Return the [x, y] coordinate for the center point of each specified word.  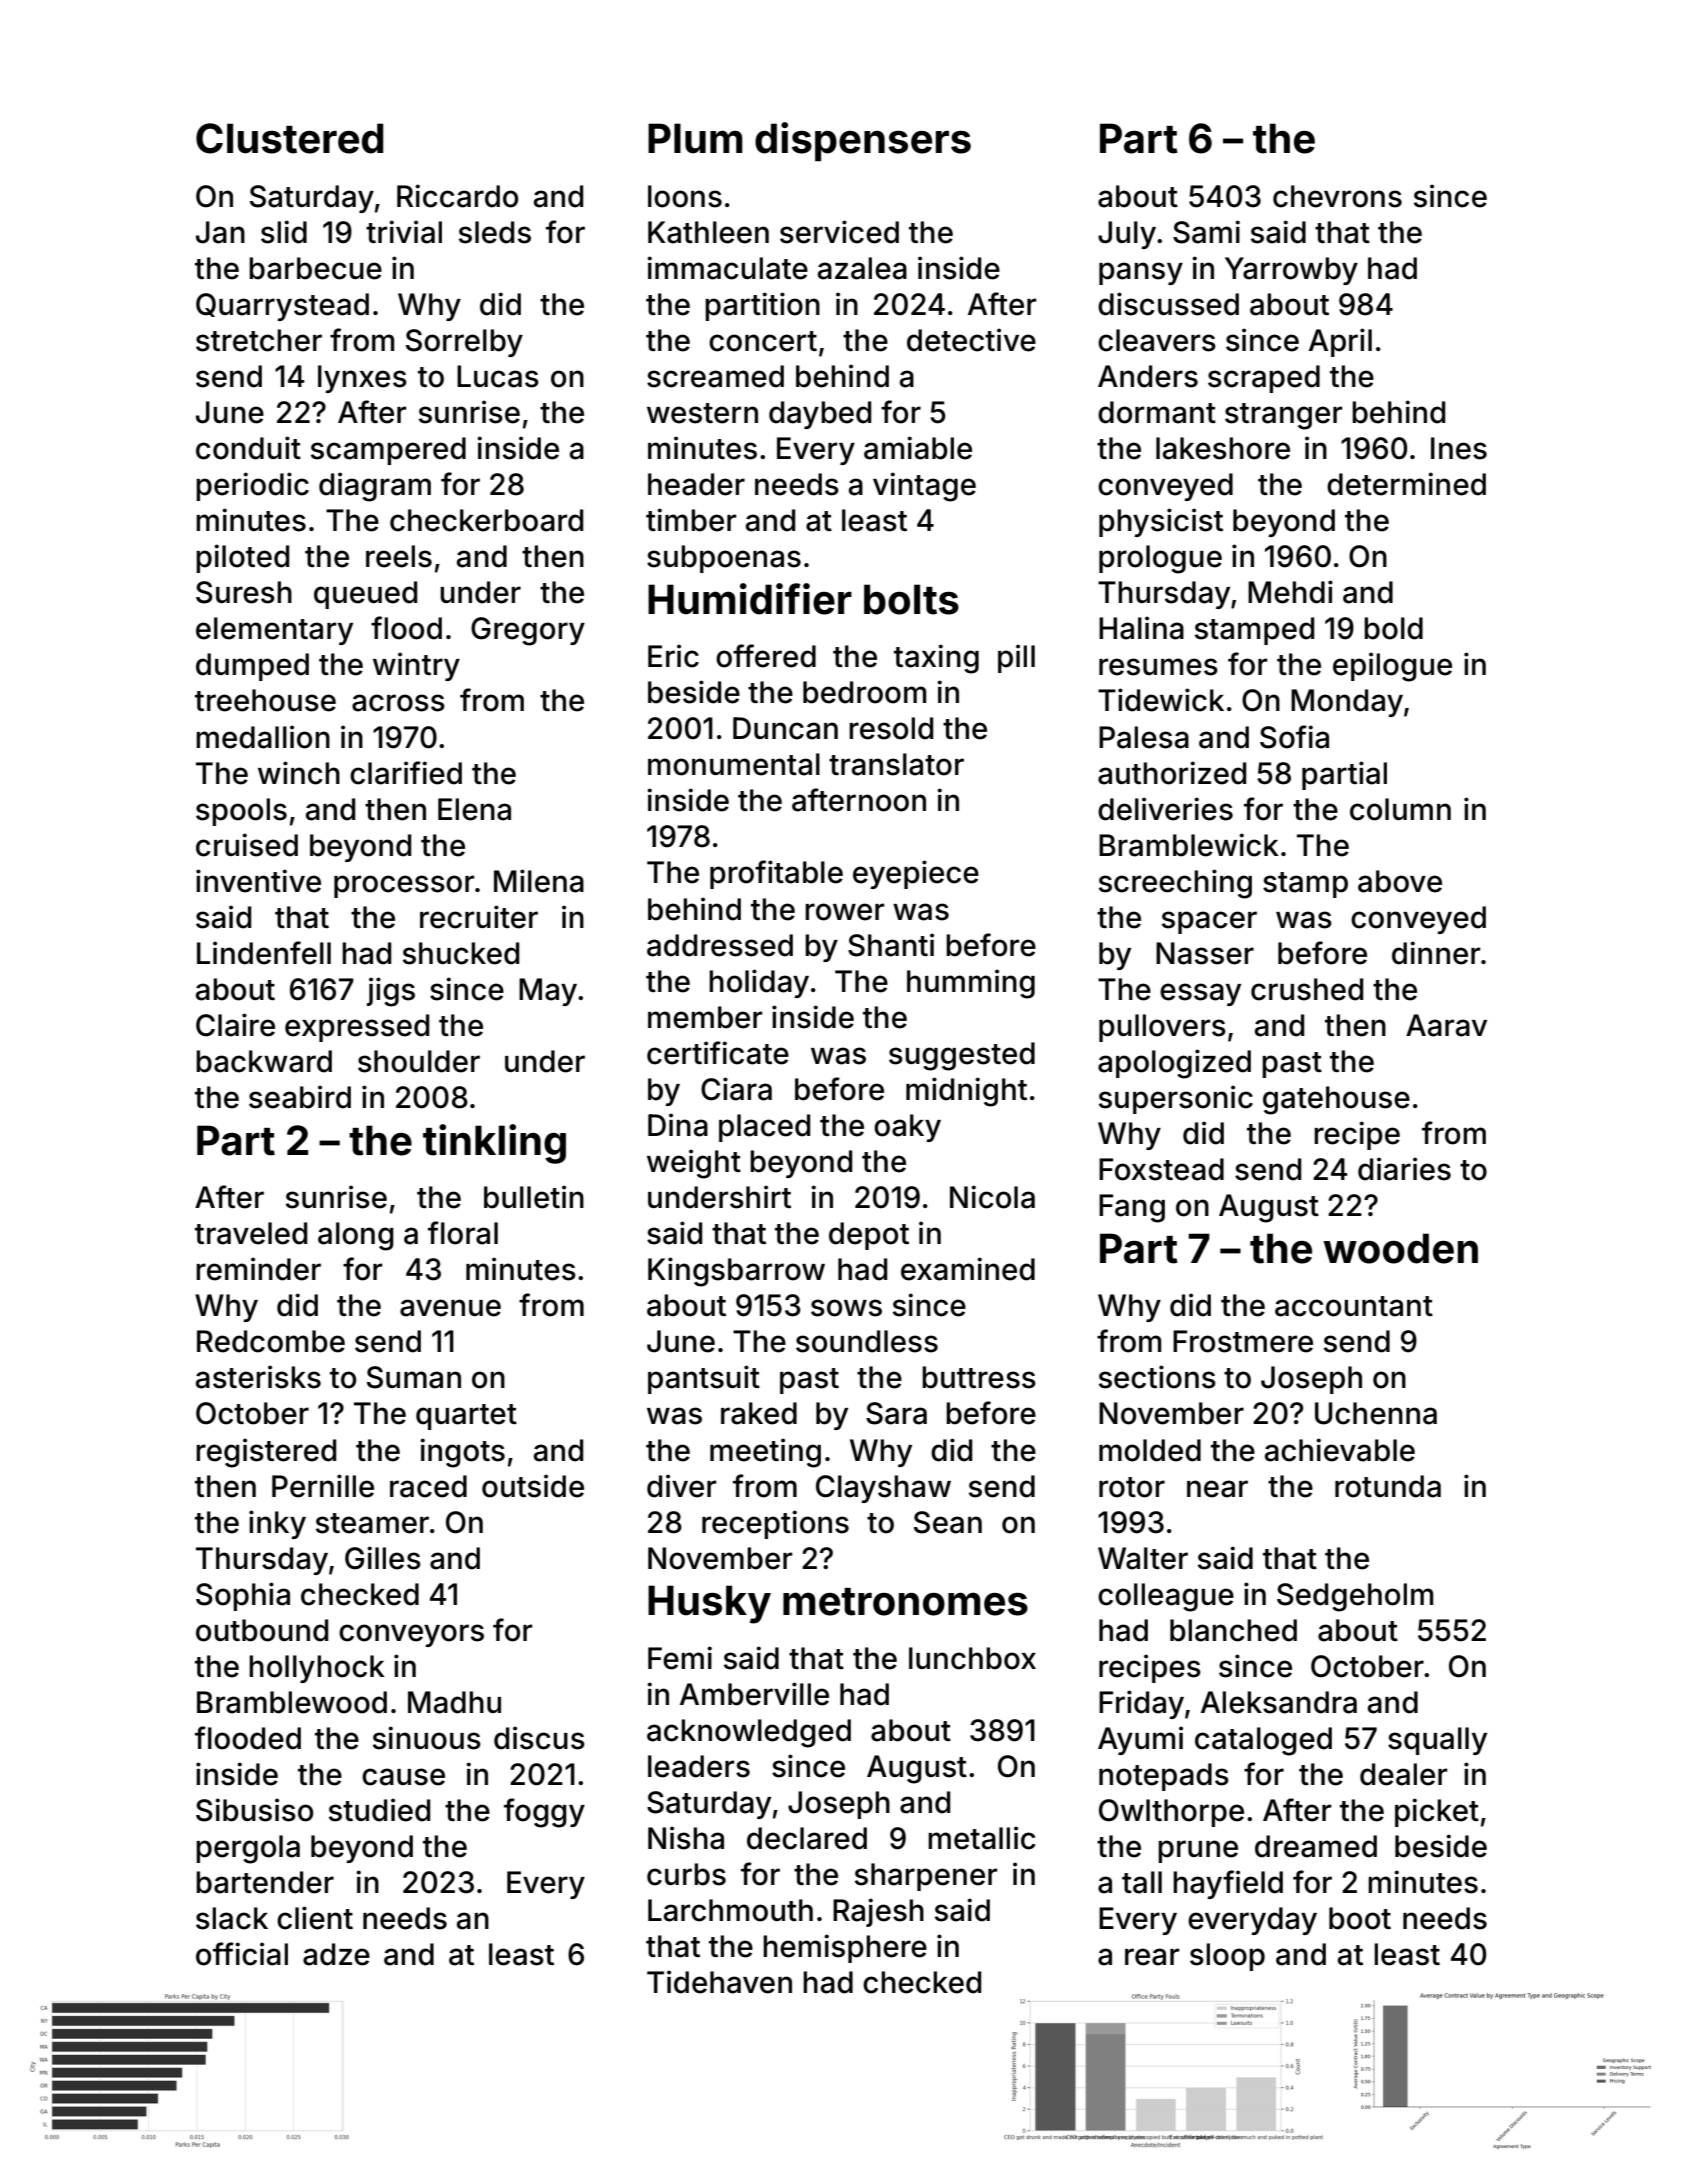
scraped [1264, 379]
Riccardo [457, 196]
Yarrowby [1291, 271]
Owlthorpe [1171, 1813]
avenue [450, 1308]
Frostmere [1243, 1341]
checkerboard [486, 520]
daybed [820, 415]
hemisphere [845, 1948]
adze [336, 1954]
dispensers [863, 141]
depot [869, 1236]
